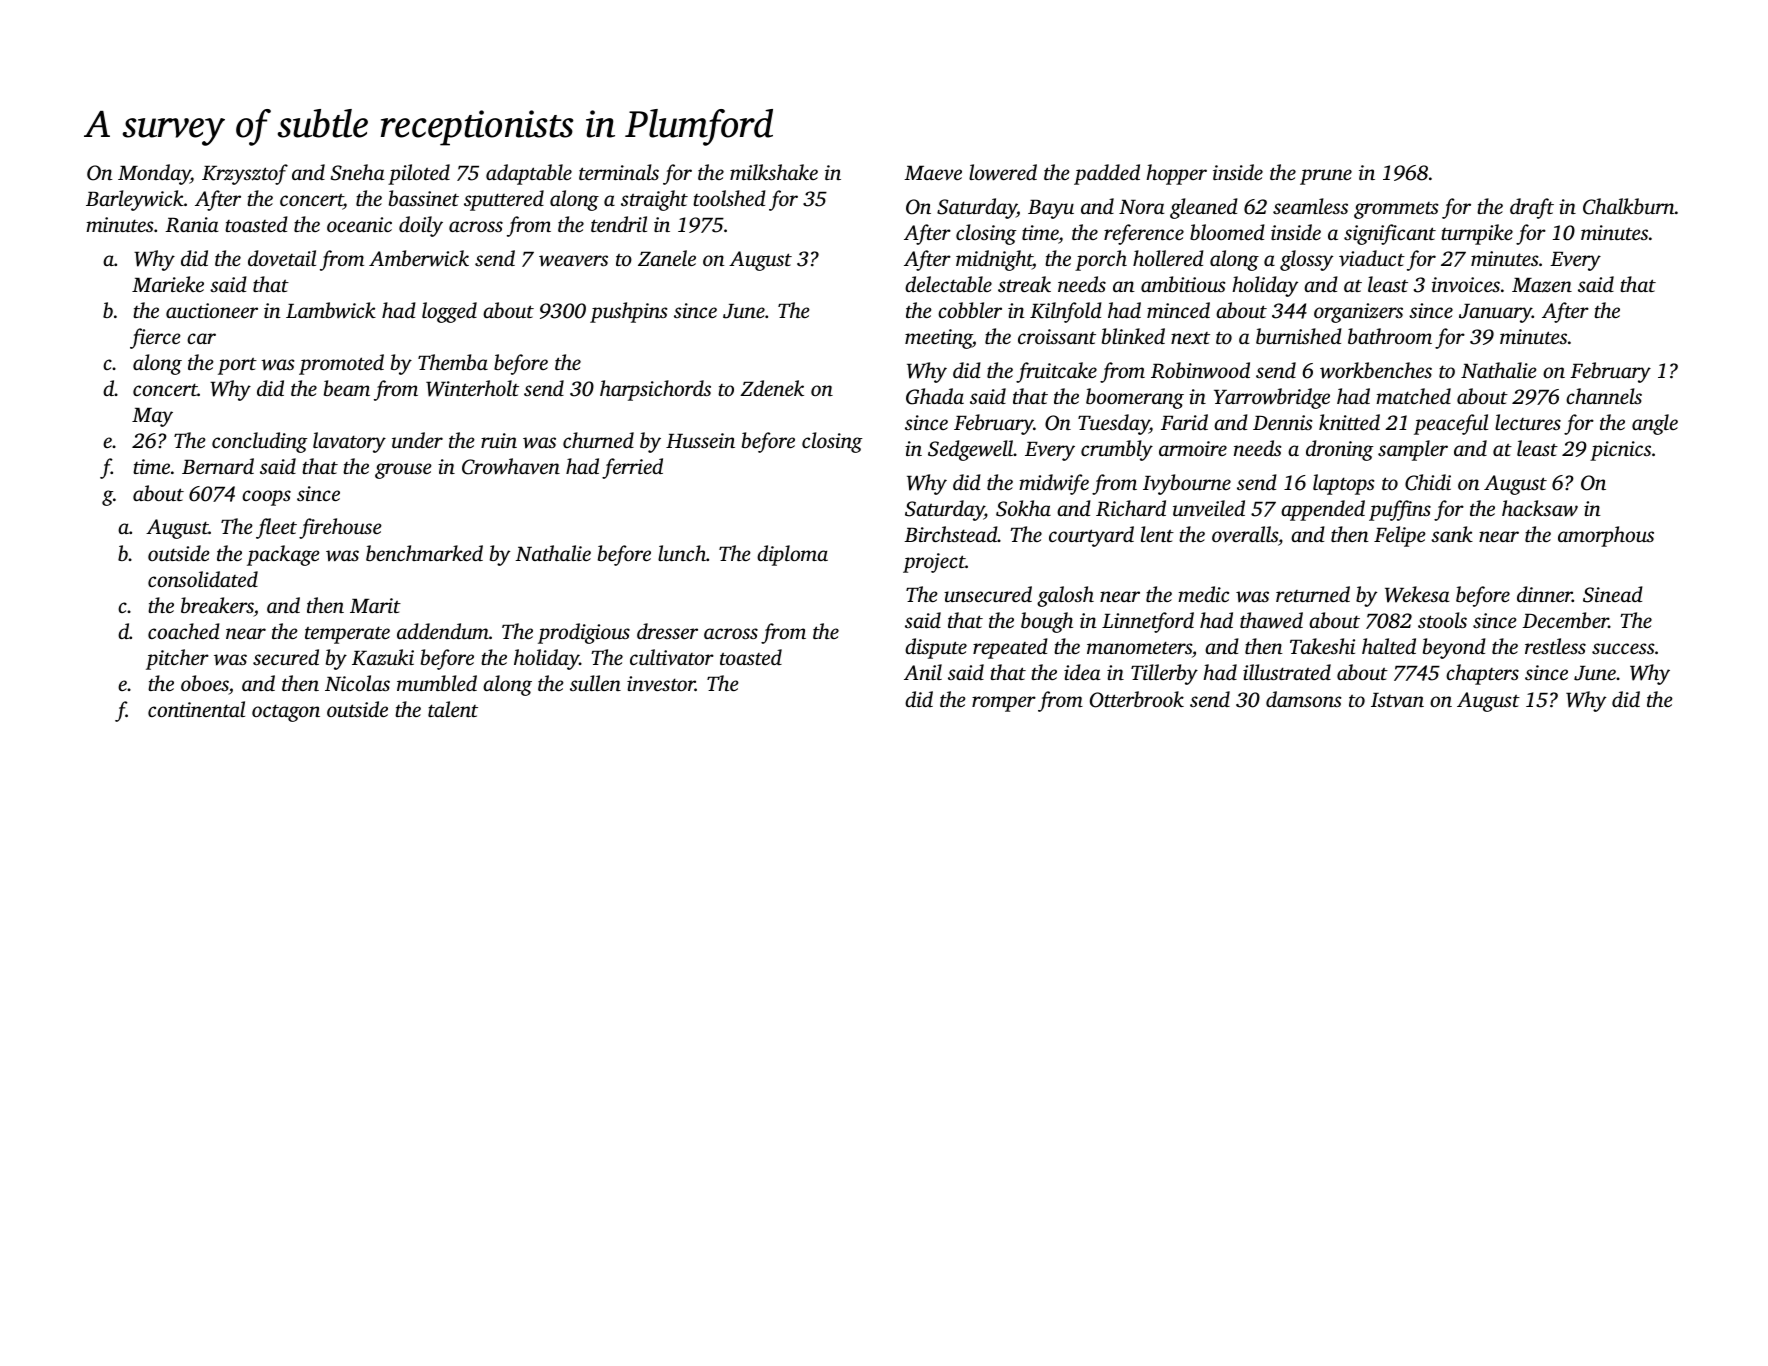 The width and height of the document is (1768, 1366). What do you see at coordinates (347, 388) in the document?
I see `beam` at bounding box center [347, 388].
